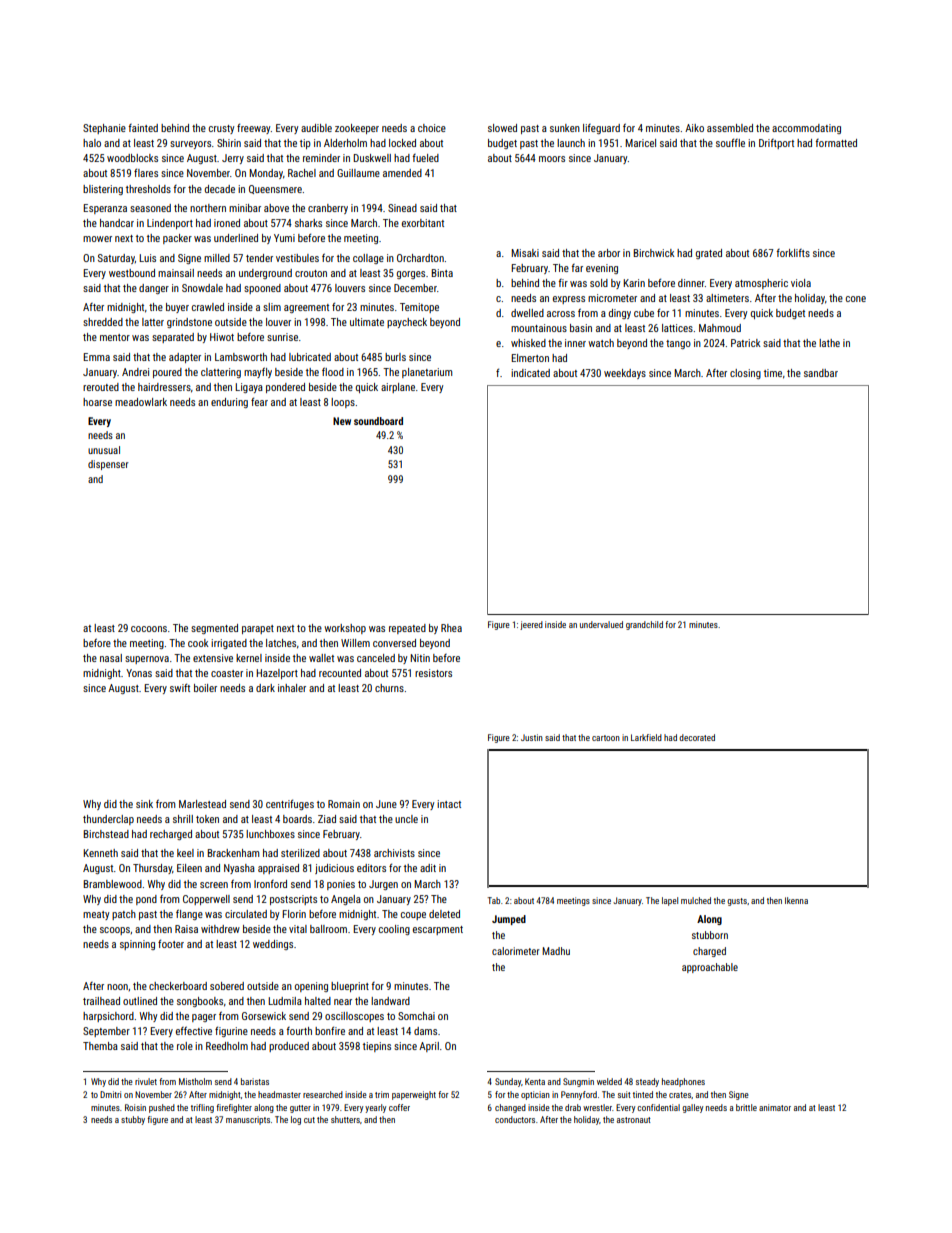  What do you see at coordinates (167, 373) in the screenshot?
I see `poured` at bounding box center [167, 373].
